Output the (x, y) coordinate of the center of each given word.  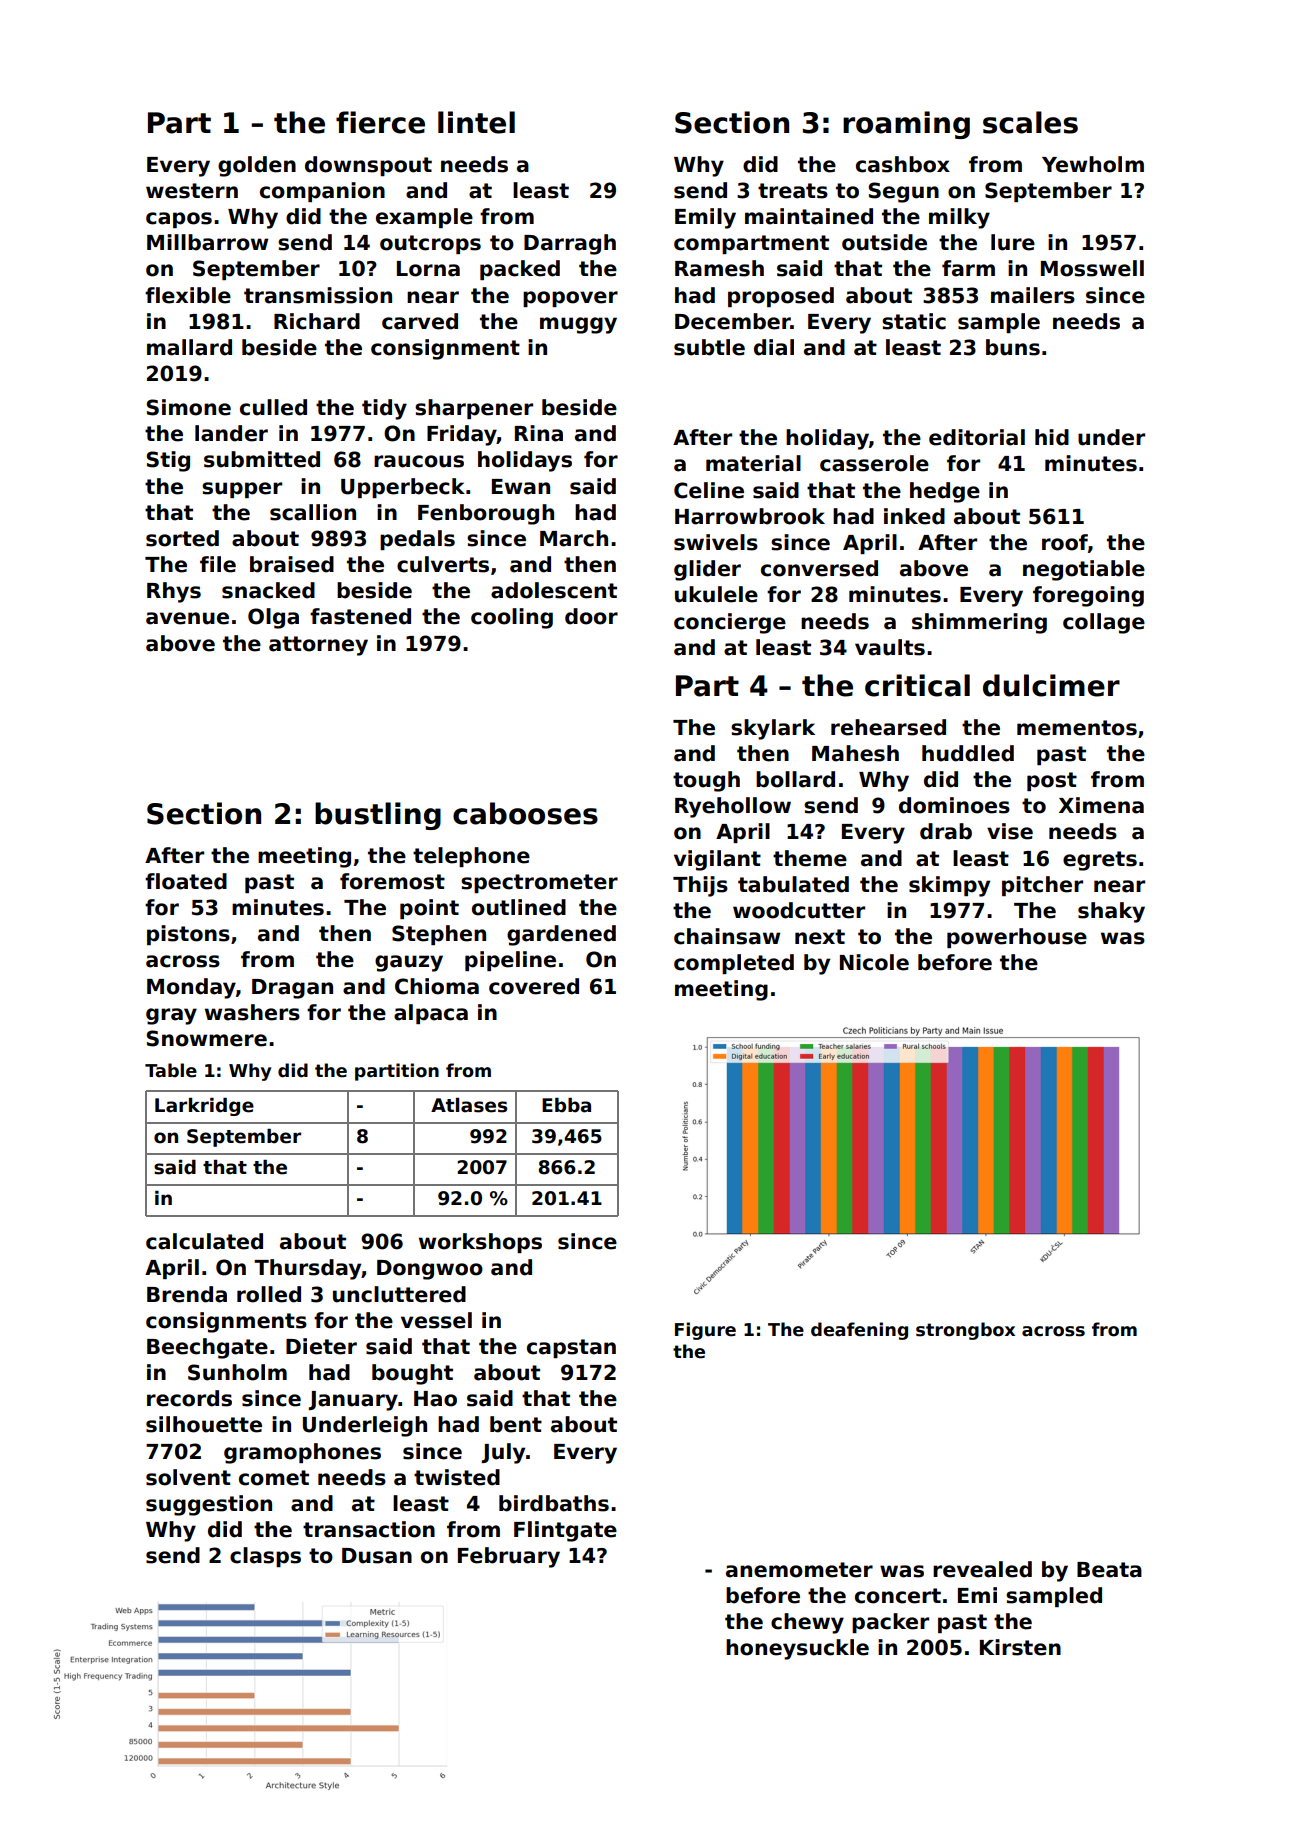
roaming (906, 125)
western (192, 191)
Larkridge (204, 1107)
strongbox (965, 1331)
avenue (187, 618)
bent (516, 1424)
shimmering (979, 623)
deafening (859, 1331)
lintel (476, 122)
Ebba (566, 1105)
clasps (265, 1557)
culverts (443, 564)
